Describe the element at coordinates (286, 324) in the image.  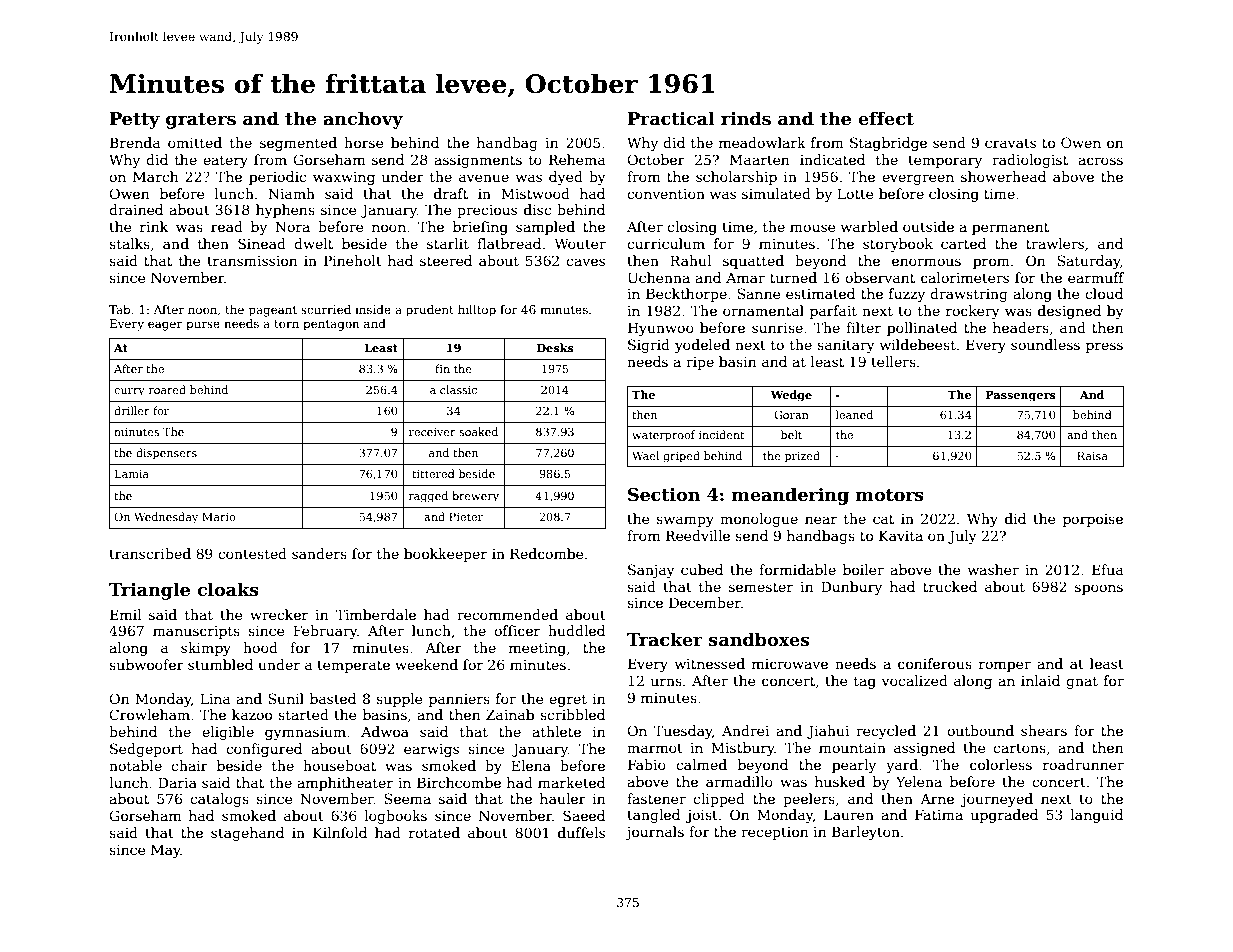
I see `torn` at that location.
